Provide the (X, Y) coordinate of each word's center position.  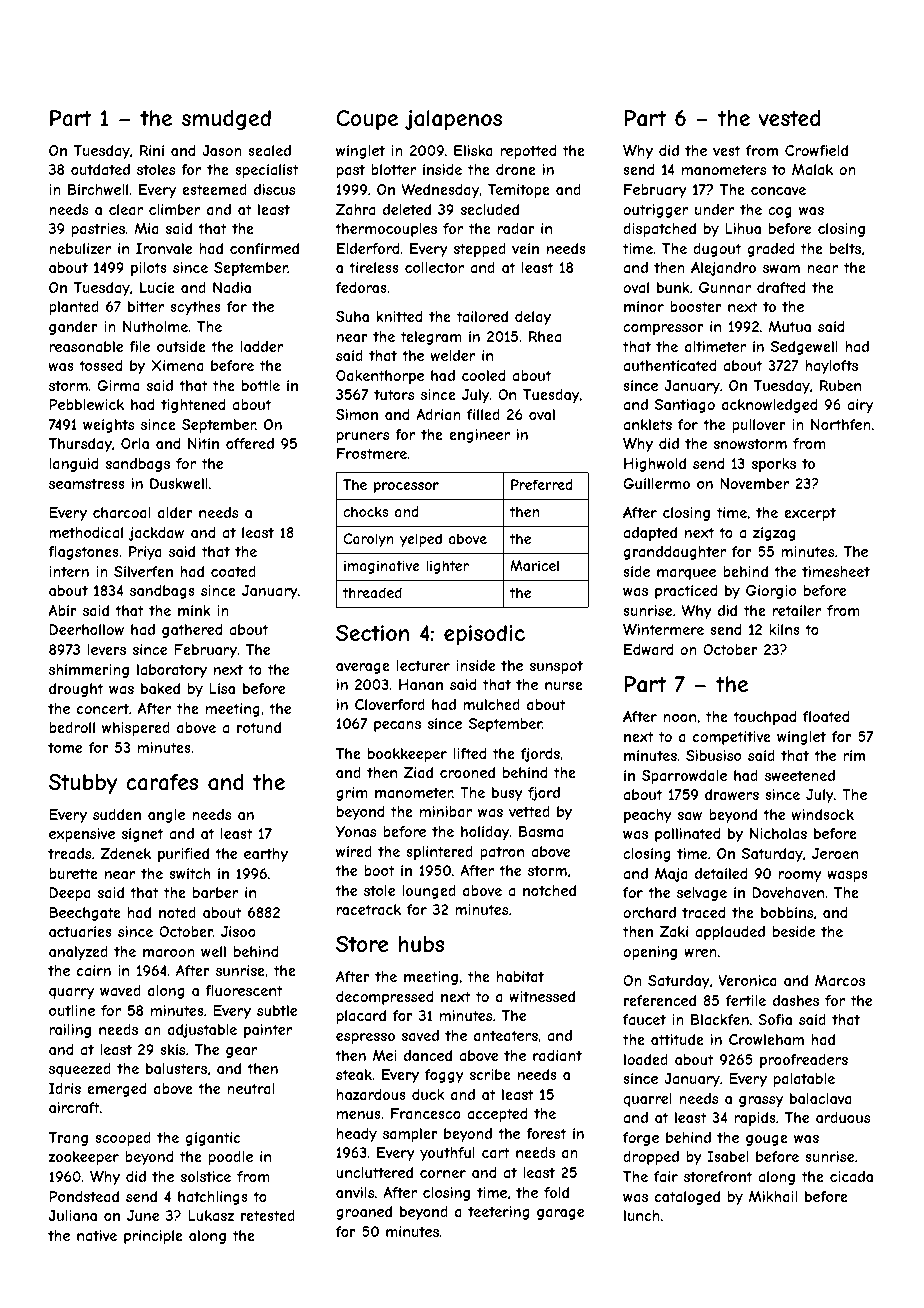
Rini (152, 150)
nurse (564, 686)
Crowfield (816, 150)
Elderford (368, 248)
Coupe (367, 120)
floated (826, 716)
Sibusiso (713, 755)
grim (352, 794)
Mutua (790, 326)
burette (73, 873)
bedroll (72, 727)
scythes (195, 308)
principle (153, 1237)
